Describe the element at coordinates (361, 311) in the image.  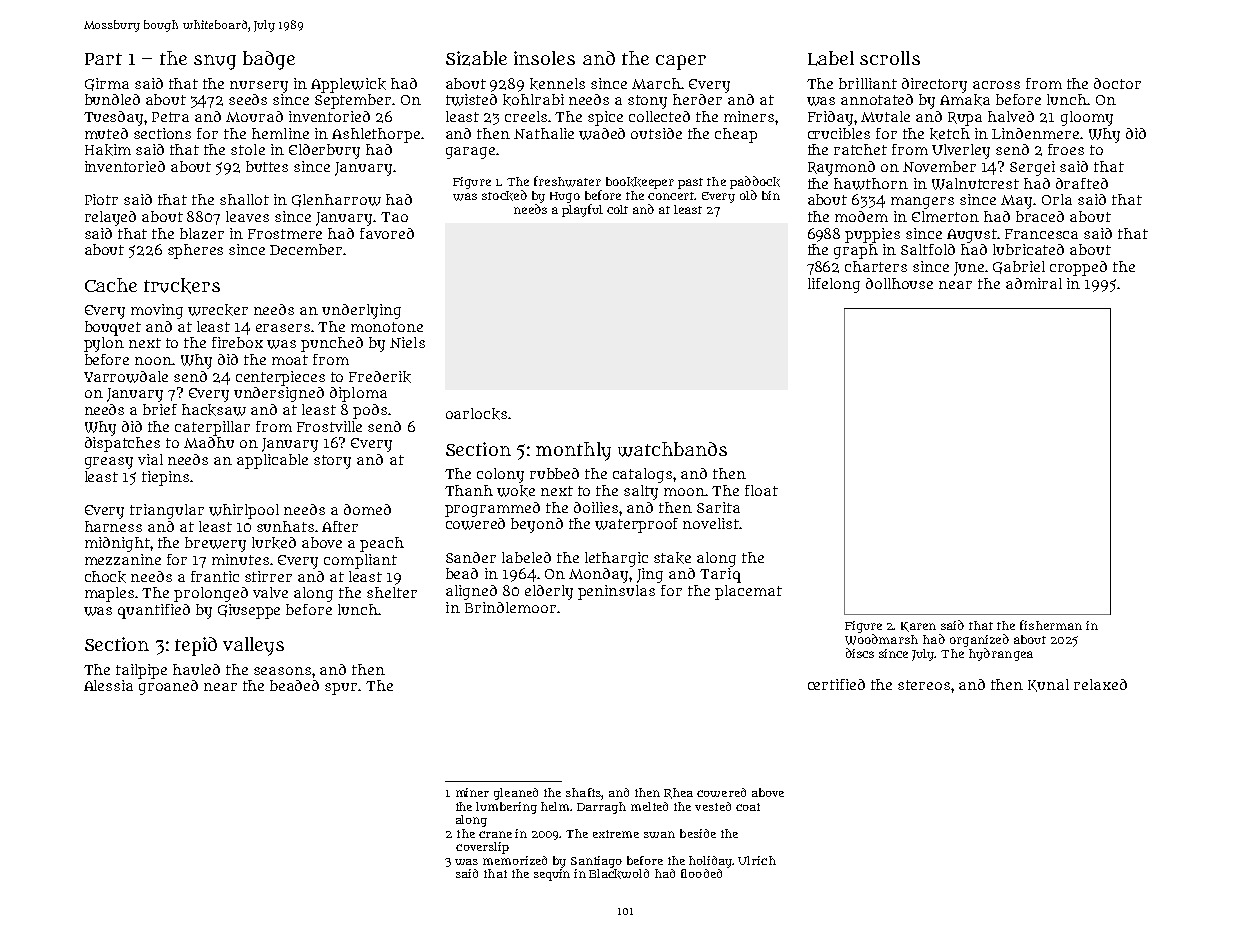
I see `underlying` at that location.
